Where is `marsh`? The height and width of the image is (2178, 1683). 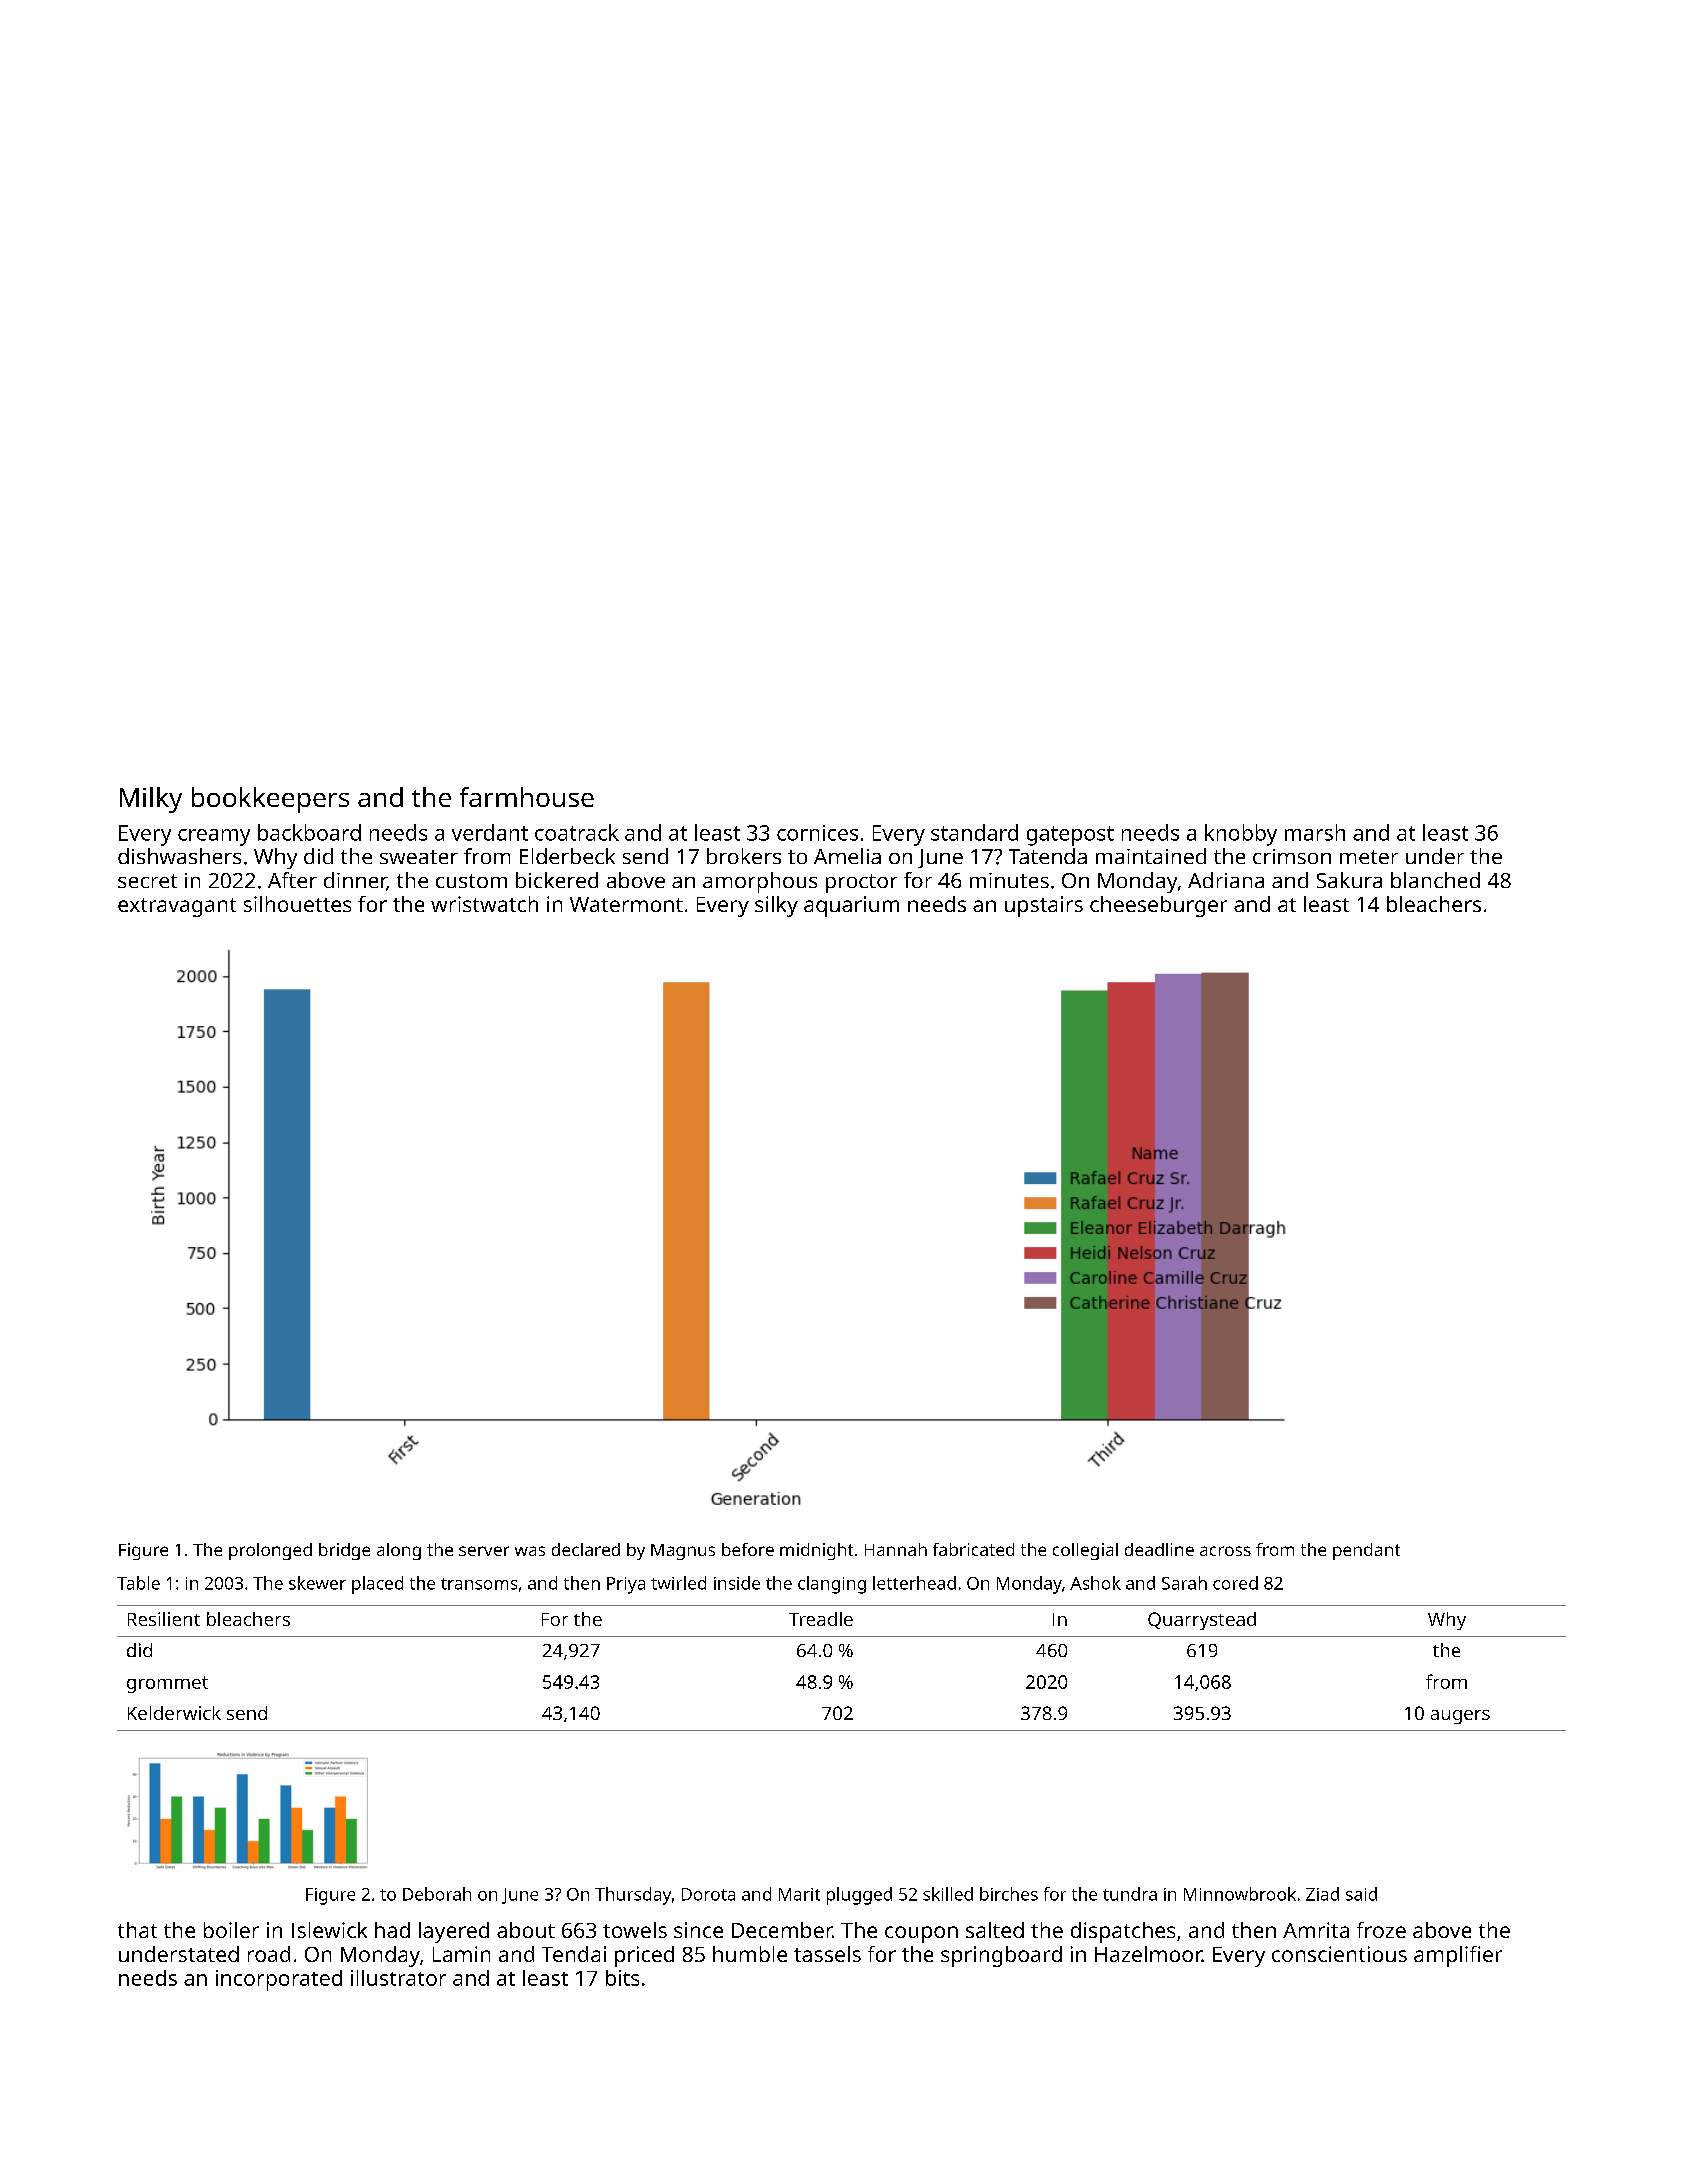
marsh is located at coordinates (1315, 832).
